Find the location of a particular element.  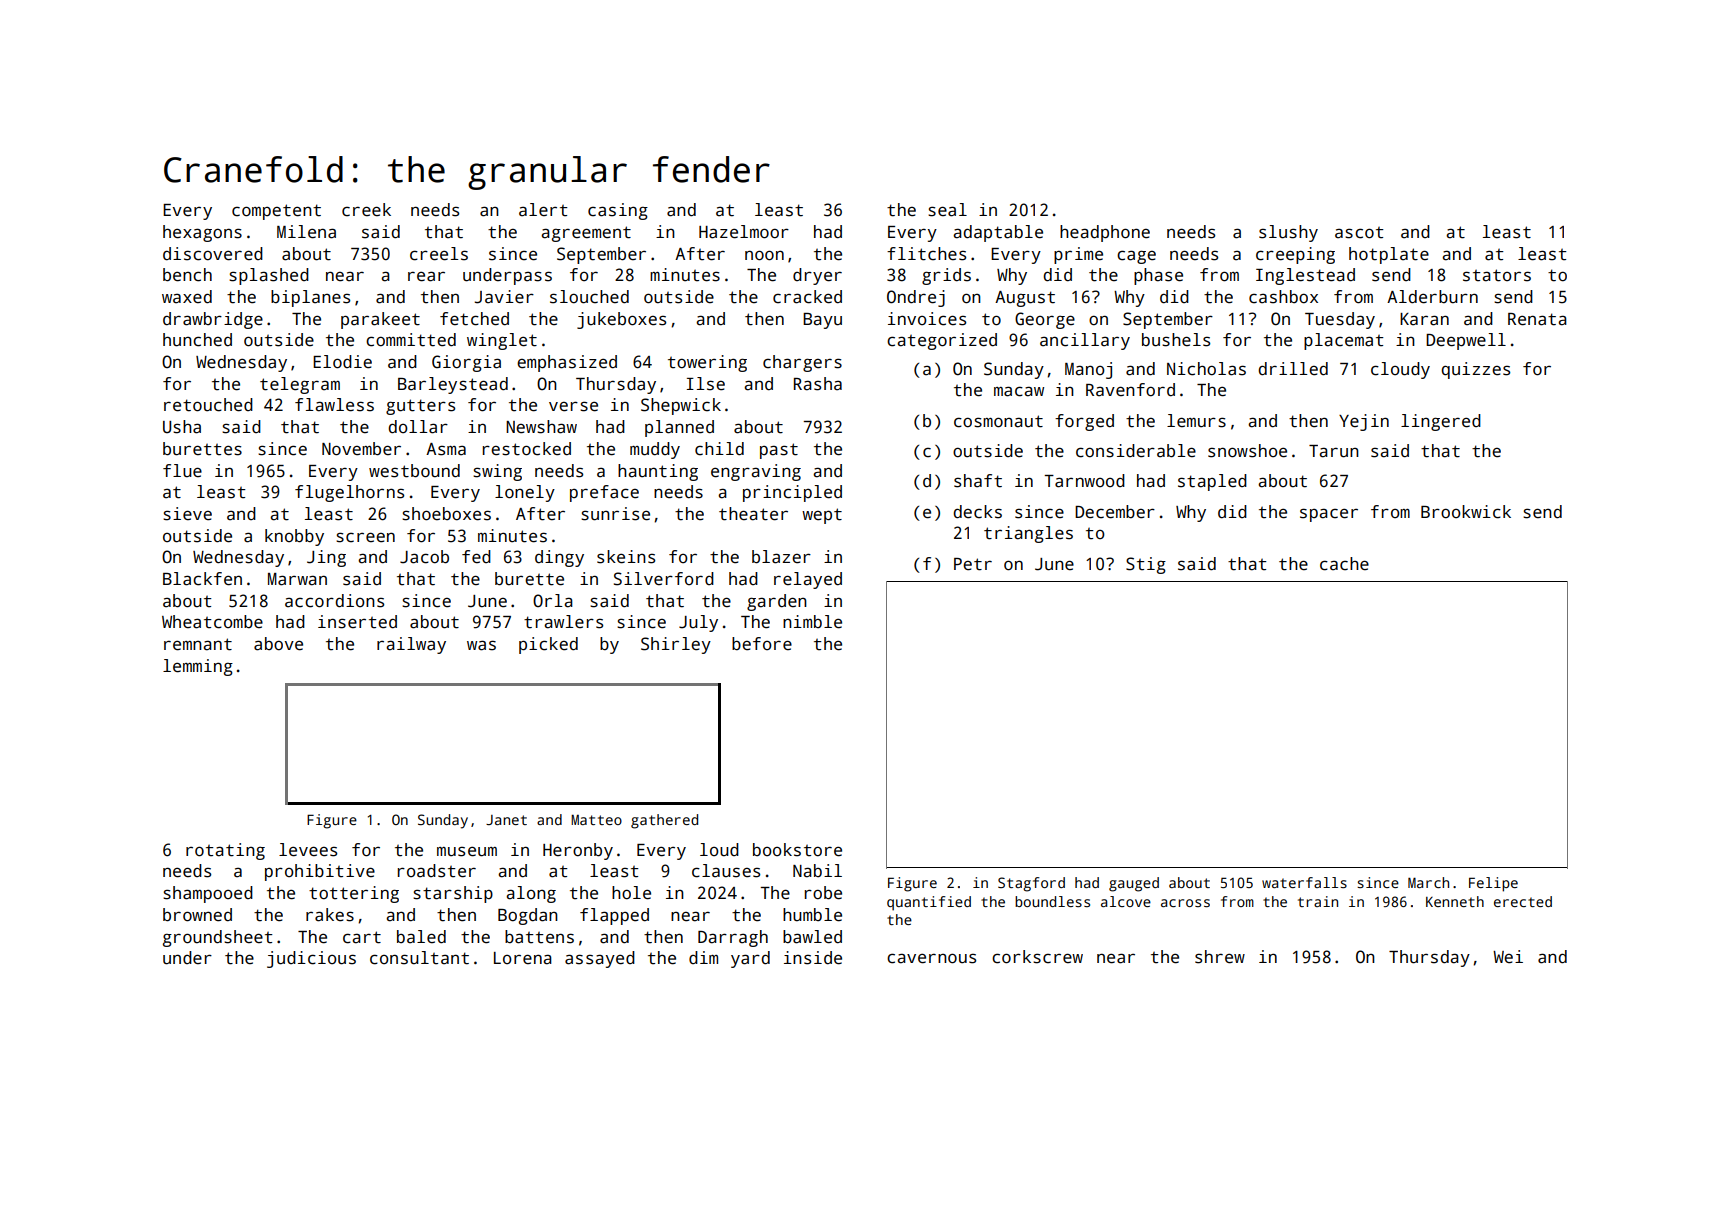

judicious is located at coordinates (311, 959).
